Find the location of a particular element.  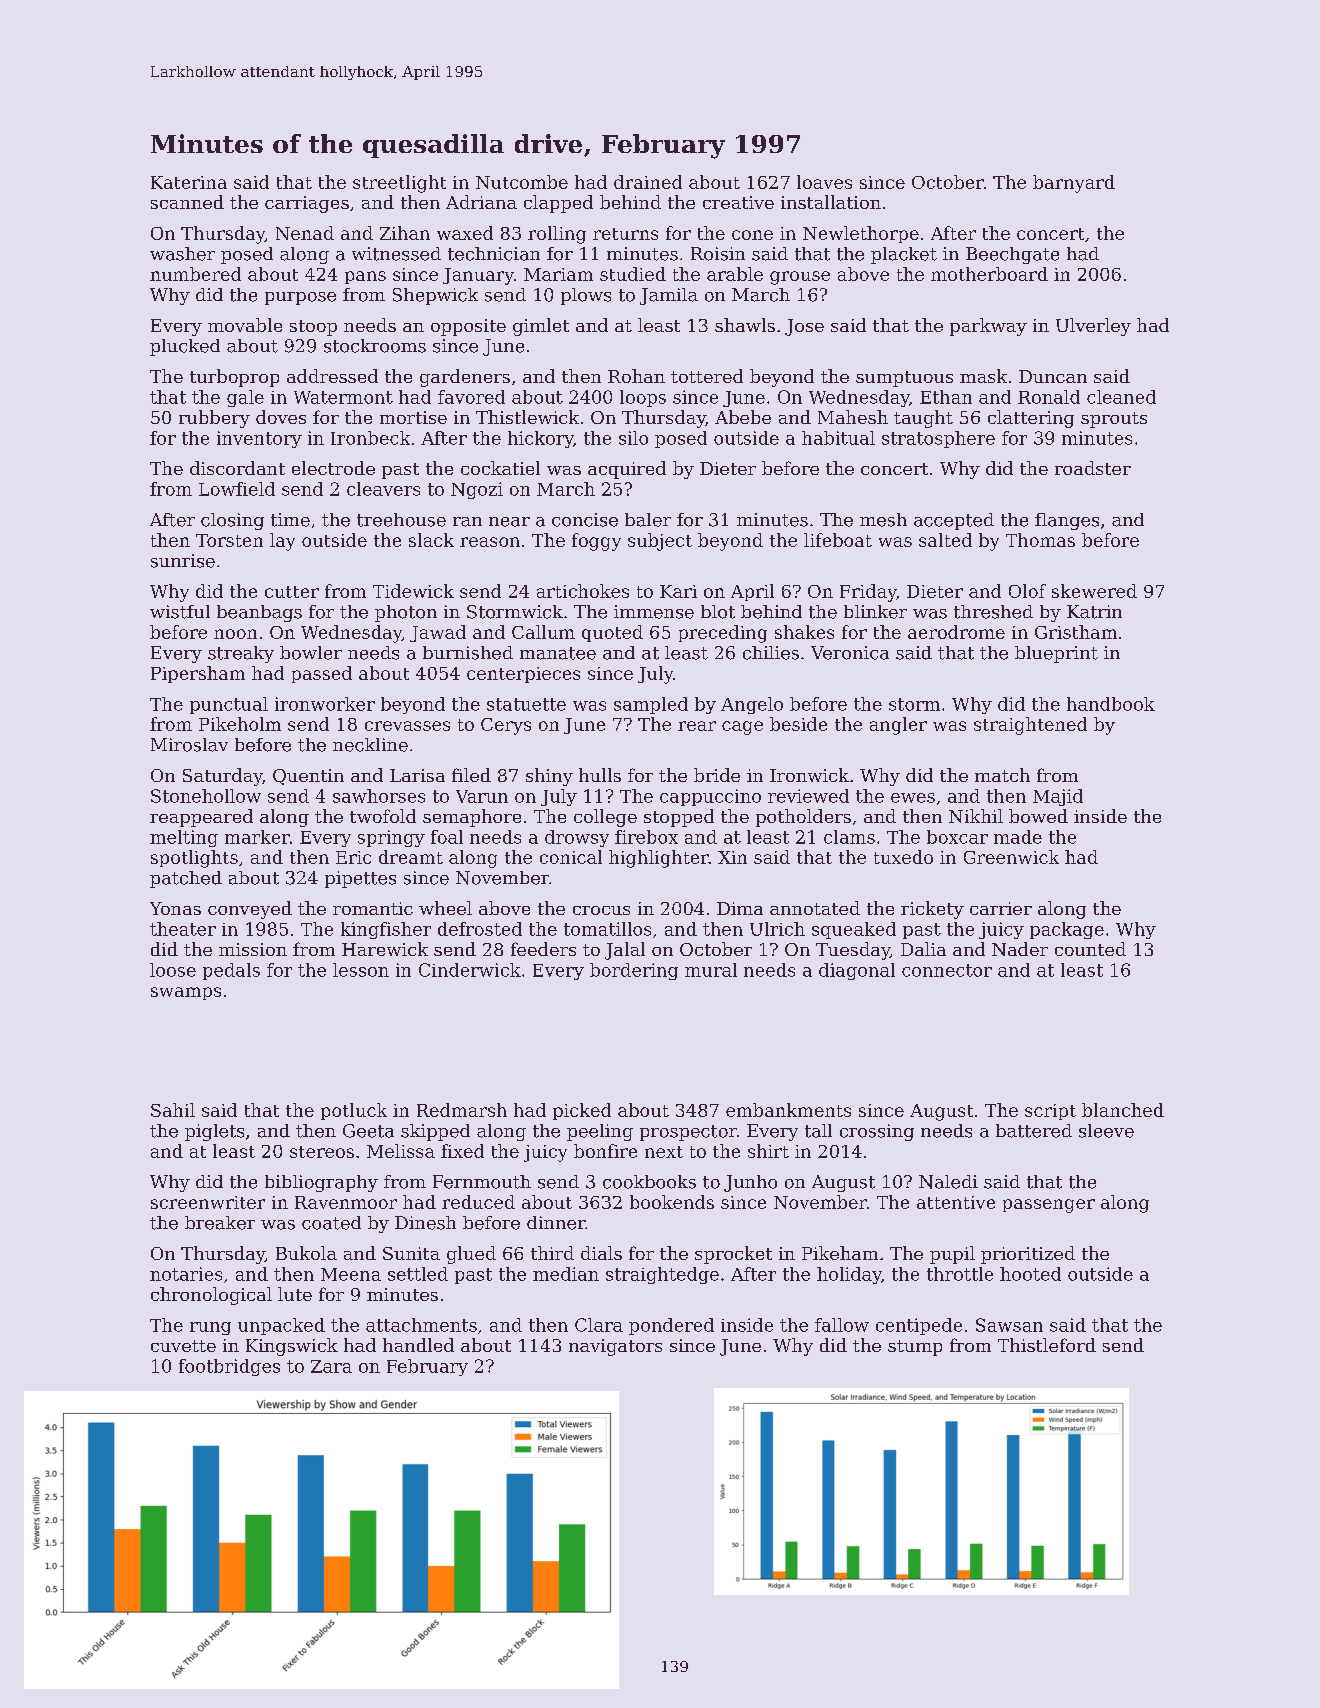

threshed is located at coordinates (993, 612).
